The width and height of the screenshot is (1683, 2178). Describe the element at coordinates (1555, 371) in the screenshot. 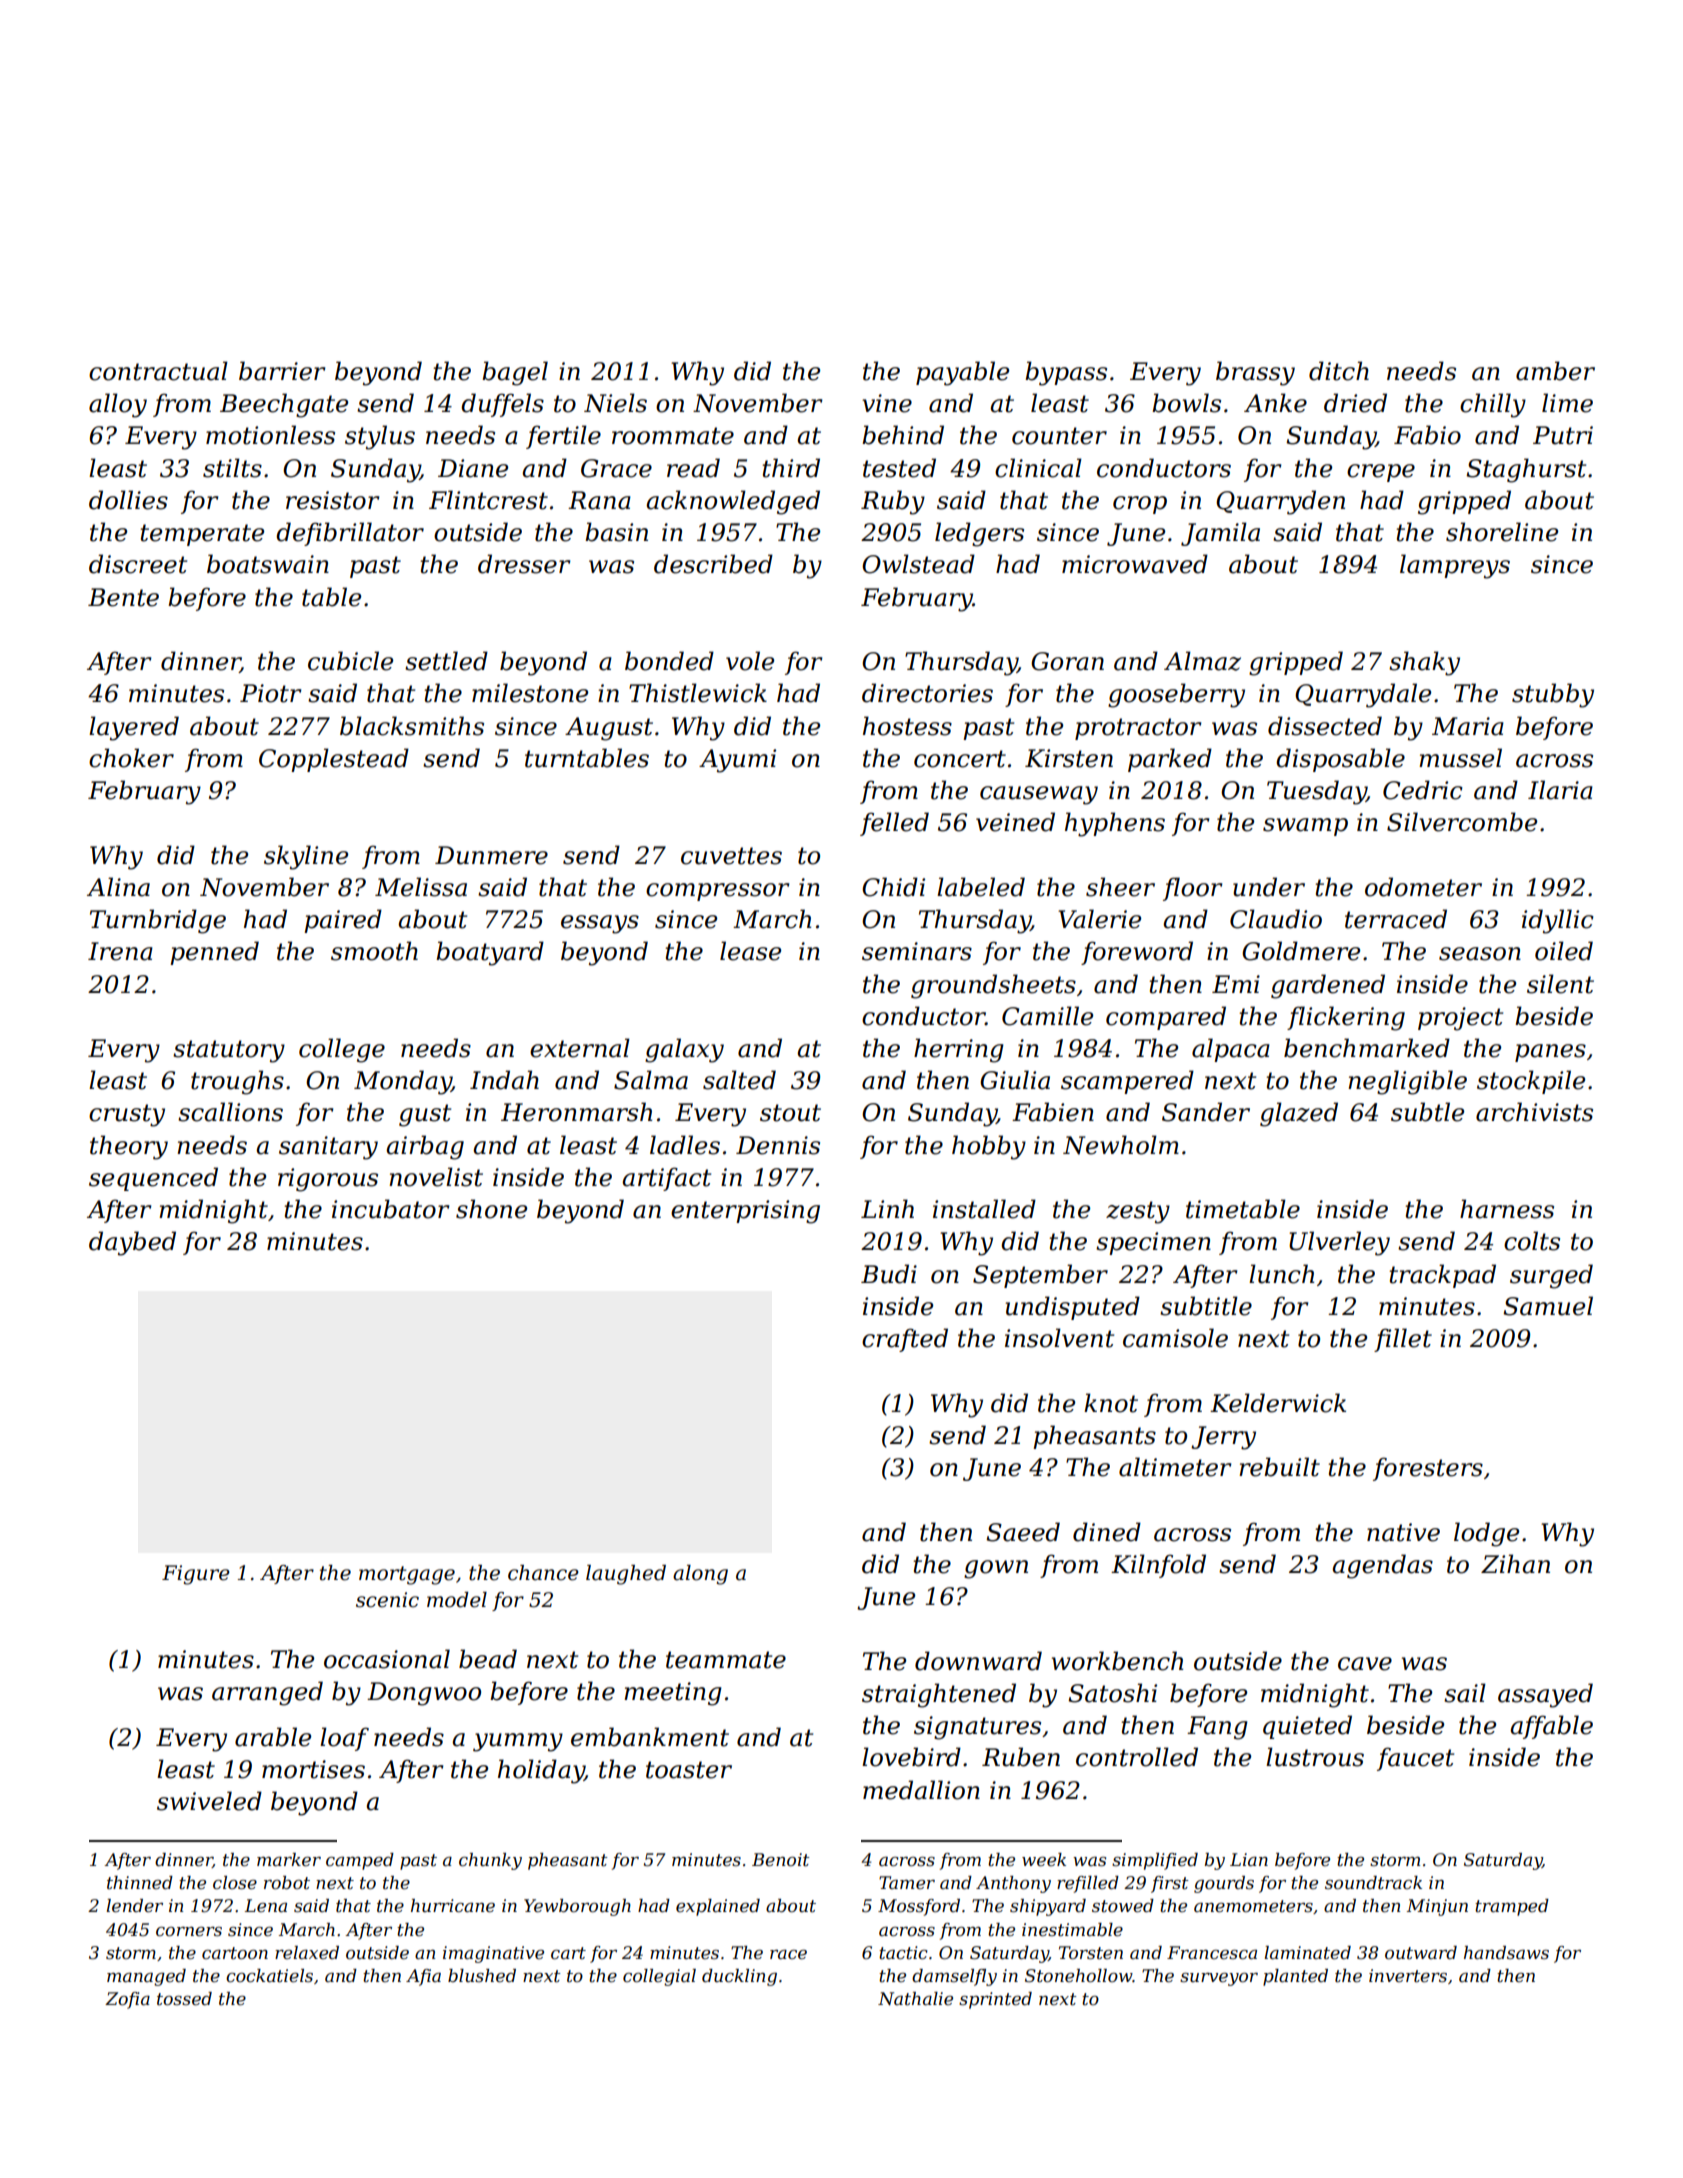

I see `amber` at that location.
